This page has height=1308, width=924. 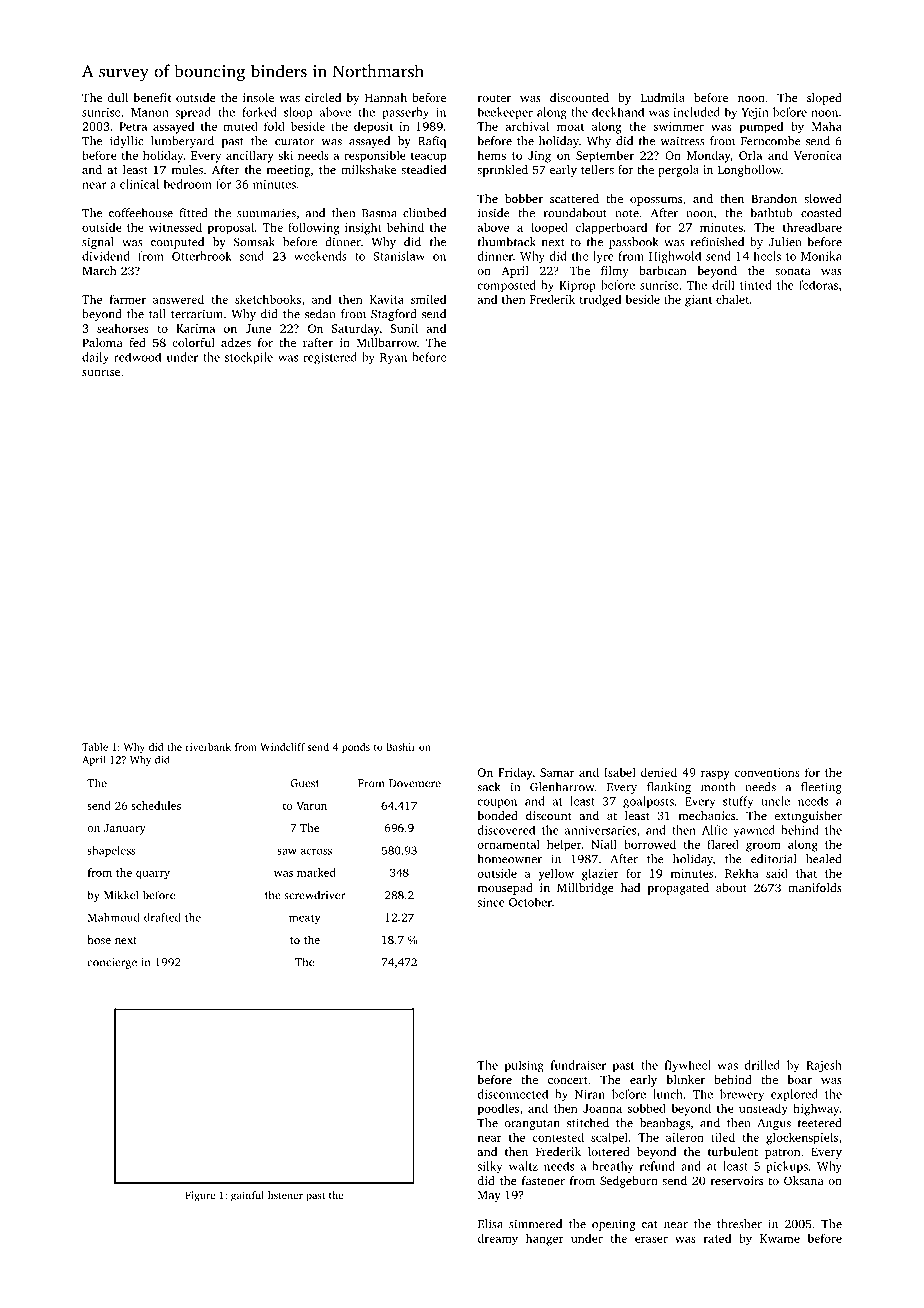 What do you see at coordinates (285, 1195) in the page?
I see `listener` at bounding box center [285, 1195].
